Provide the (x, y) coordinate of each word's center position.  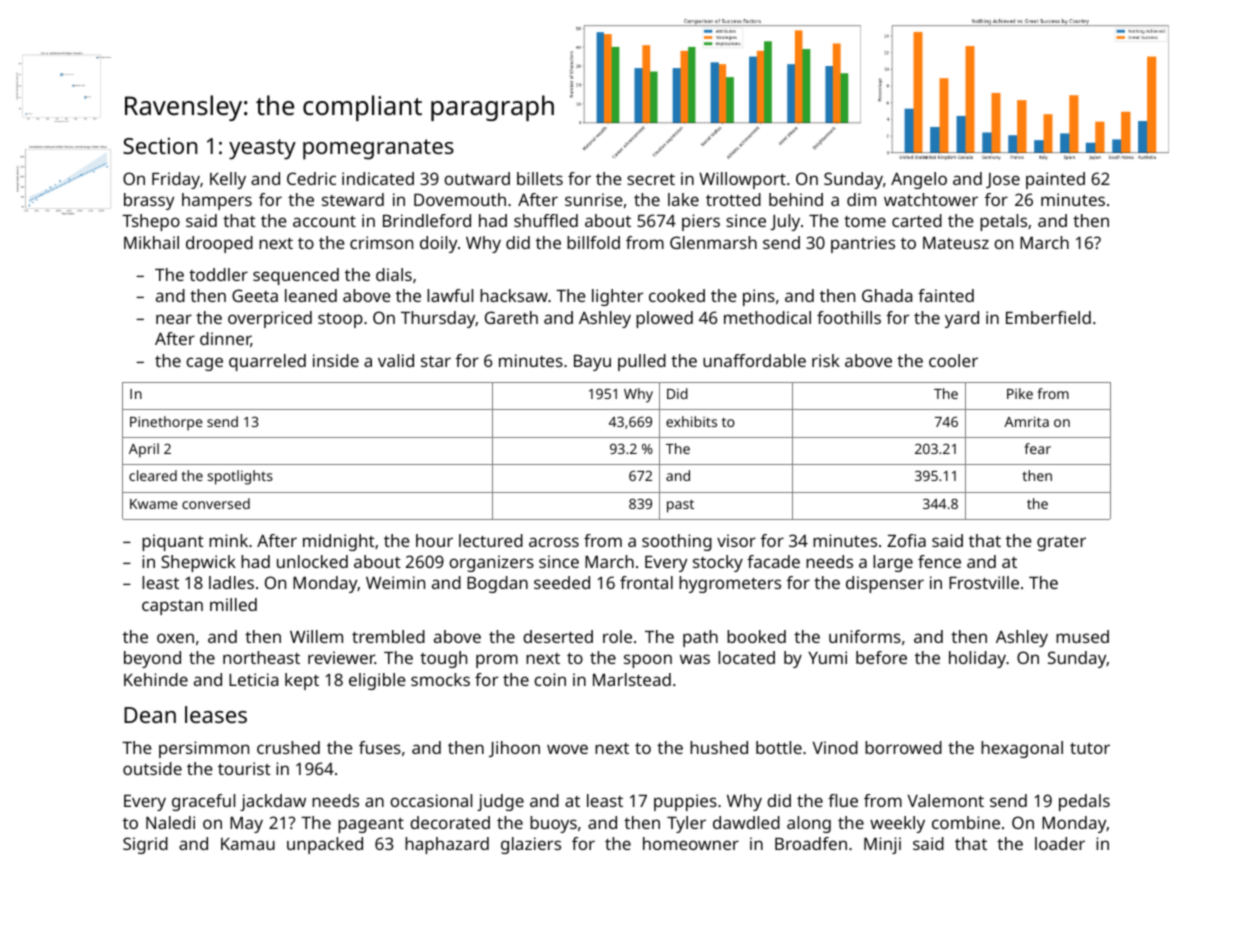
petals (1003, 222)
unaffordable (754, 360)
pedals (1084, 802)
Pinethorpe (166, 423)
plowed (664, 319)
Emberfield (1048, 317)
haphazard (447, 845)
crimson (381, 242)
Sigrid (145, 845)
